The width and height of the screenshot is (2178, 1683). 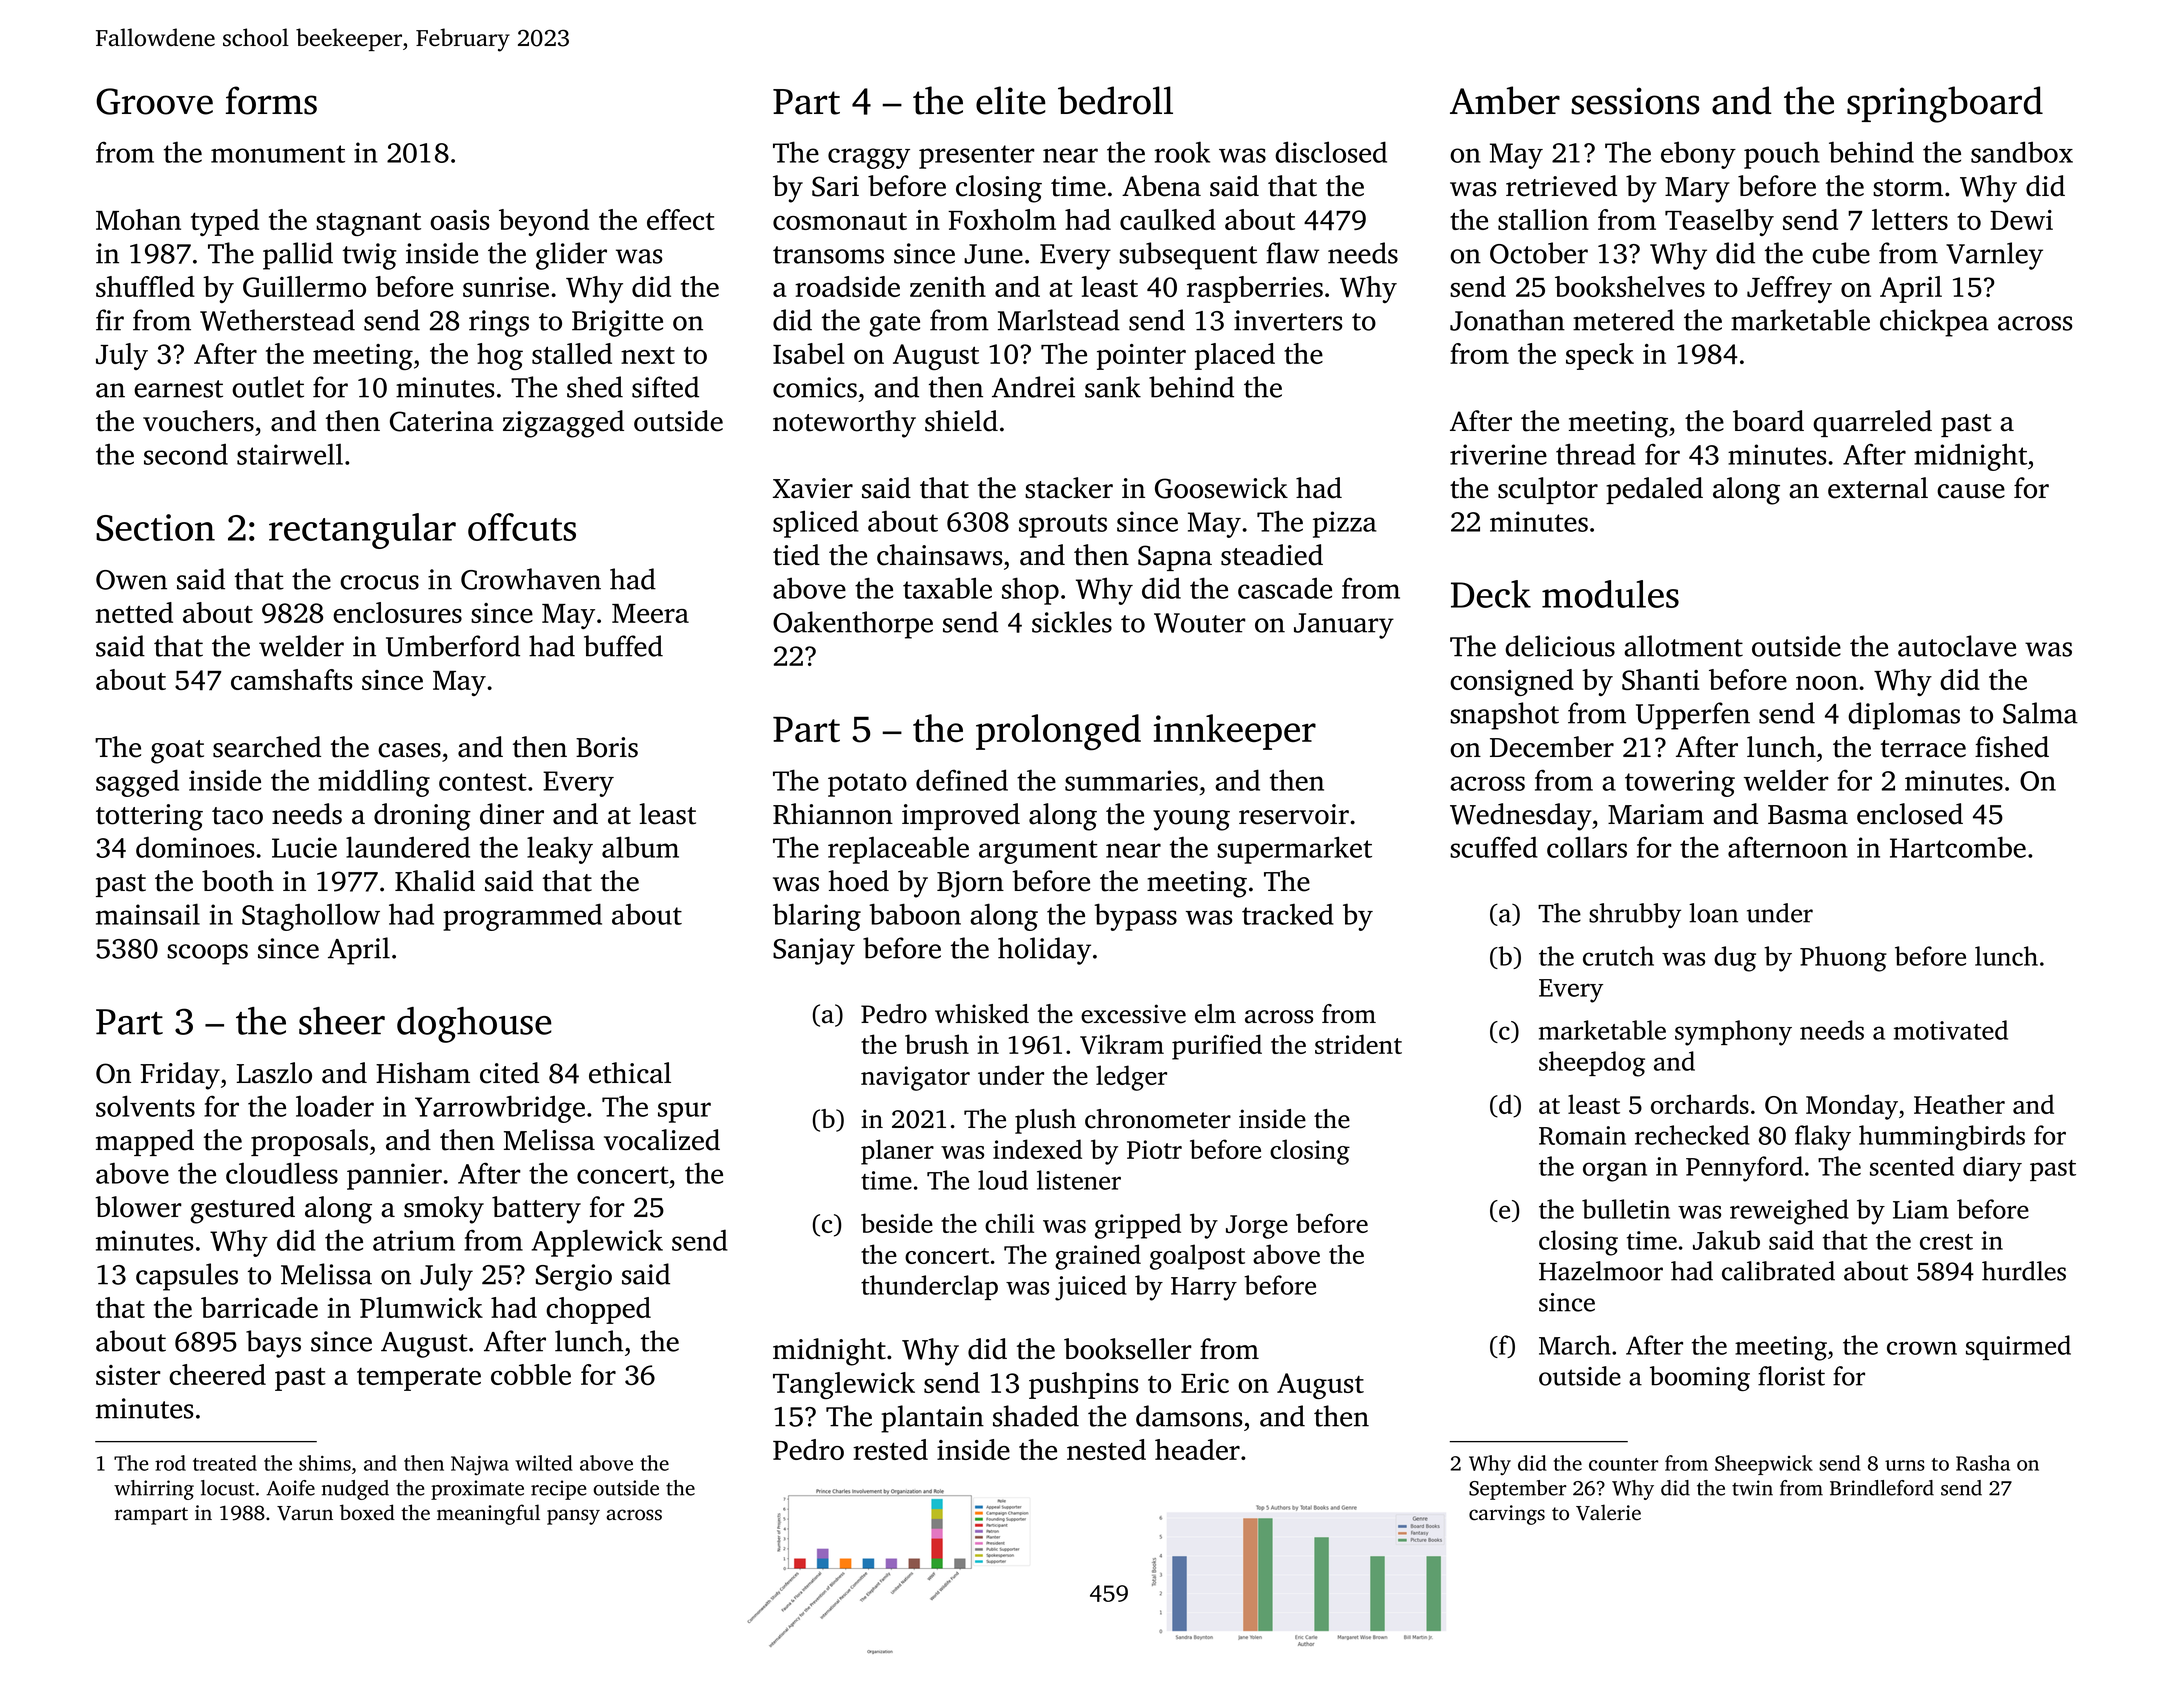 What do you see at coordinates (1175, 558) in the screenshot?
I see `Sapna` at bounding box center [1175, 558].
